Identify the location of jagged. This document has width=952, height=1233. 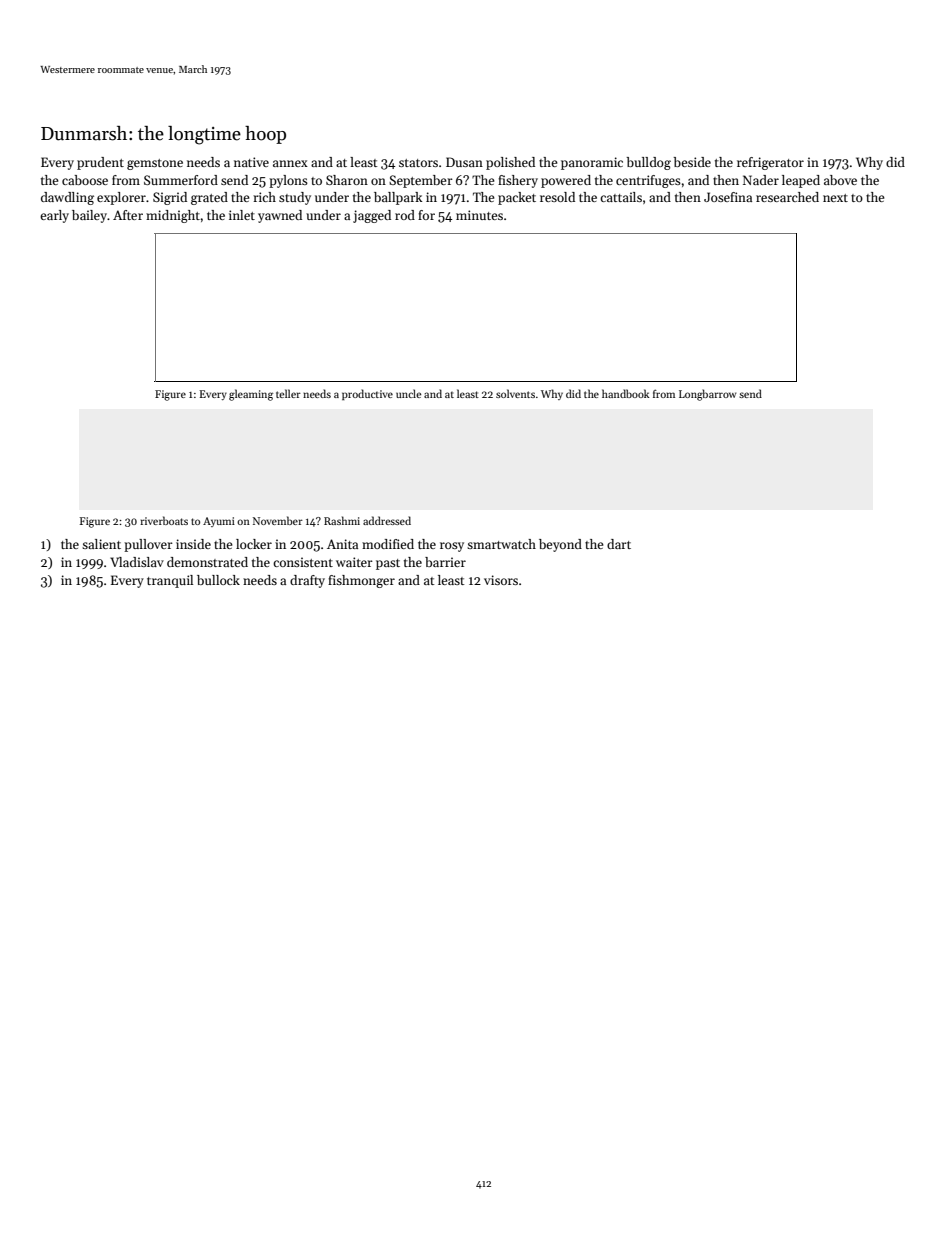
(372, 216).
